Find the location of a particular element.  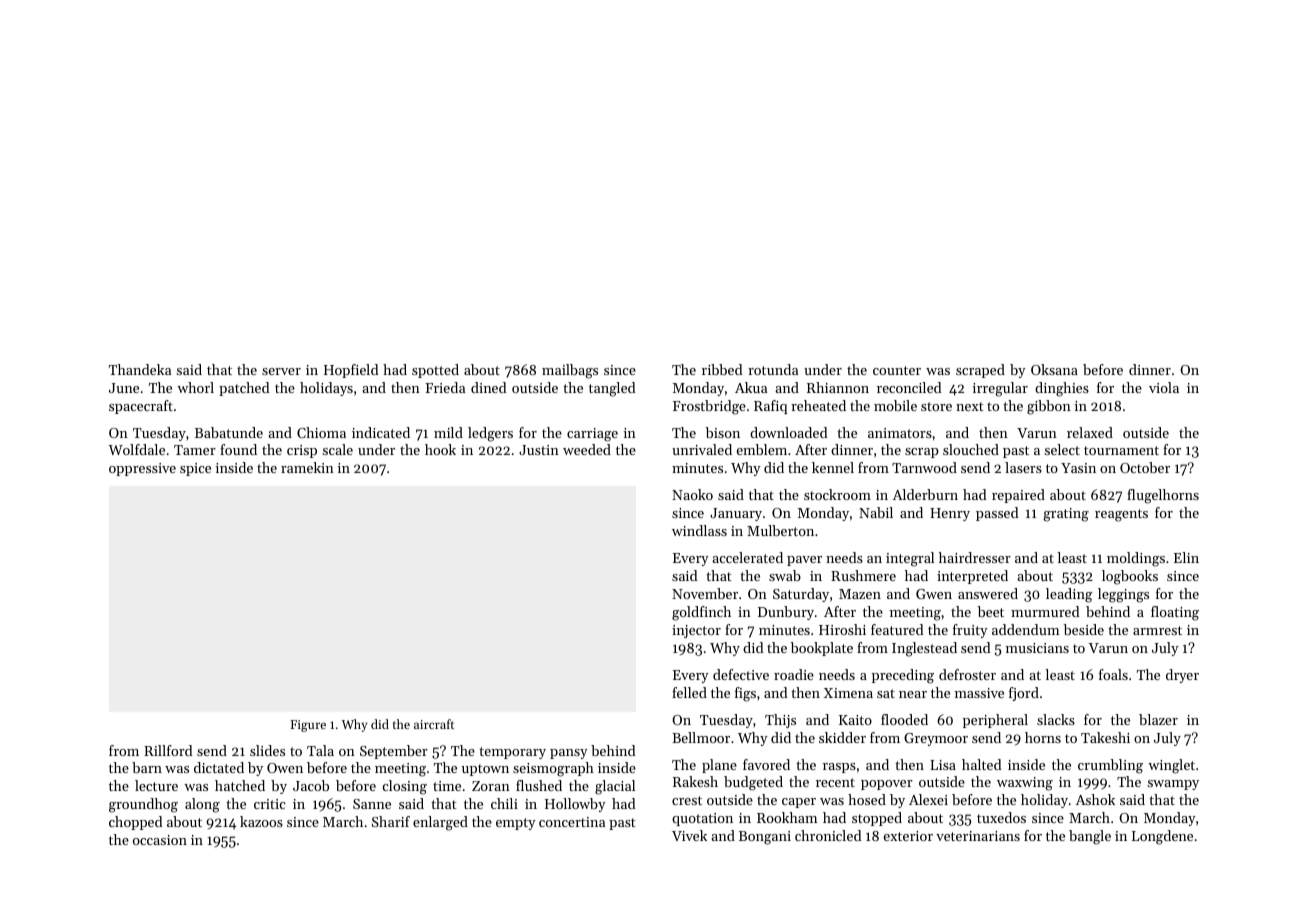

June is located at coordinates (124, 388).
